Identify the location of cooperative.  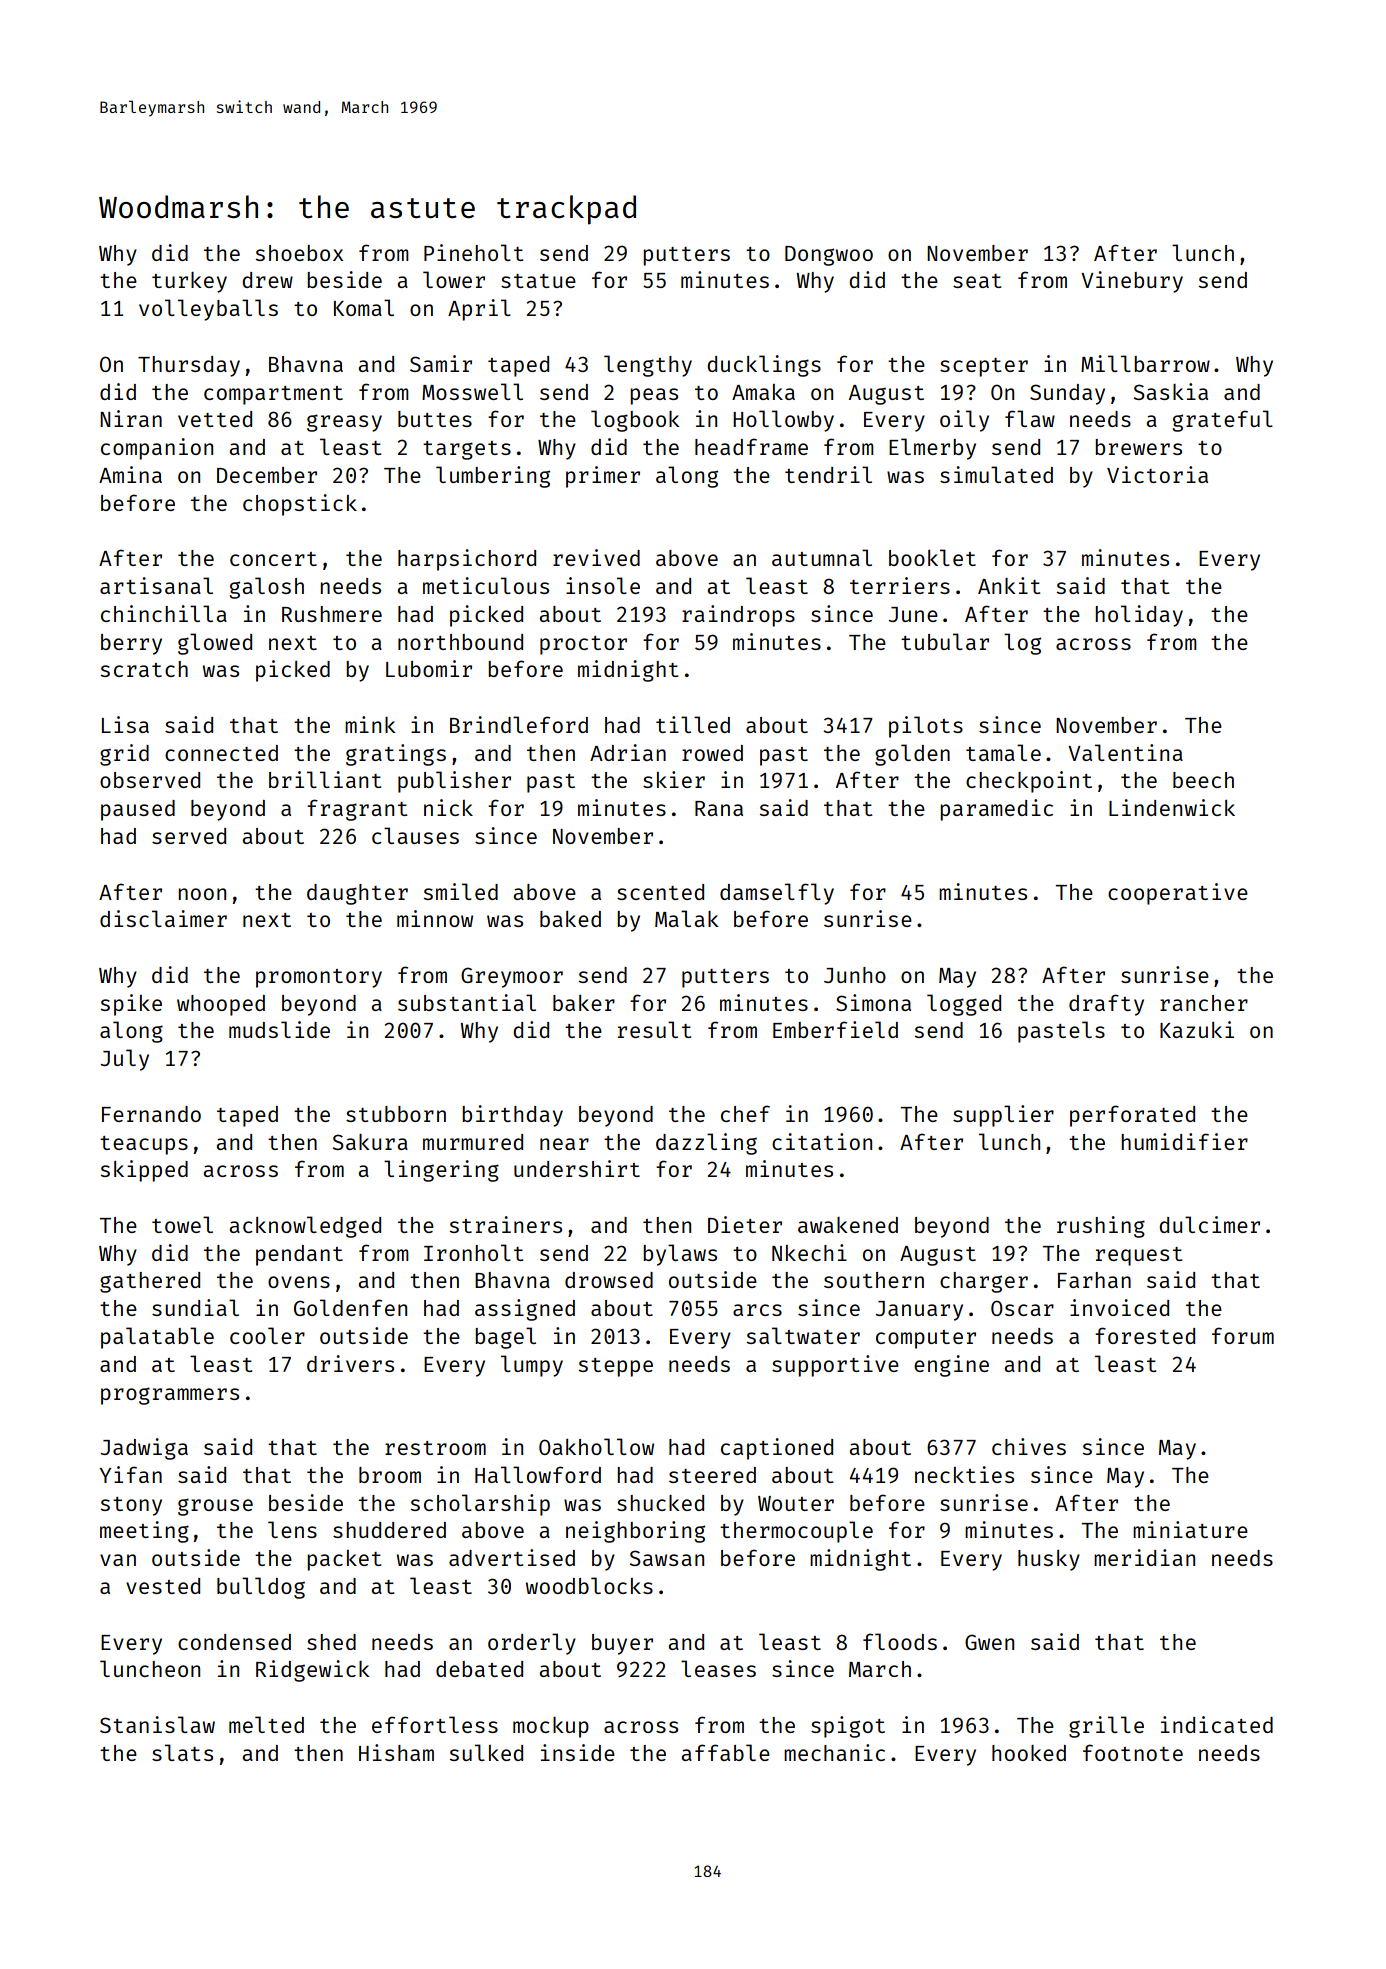
(1178, 894).
